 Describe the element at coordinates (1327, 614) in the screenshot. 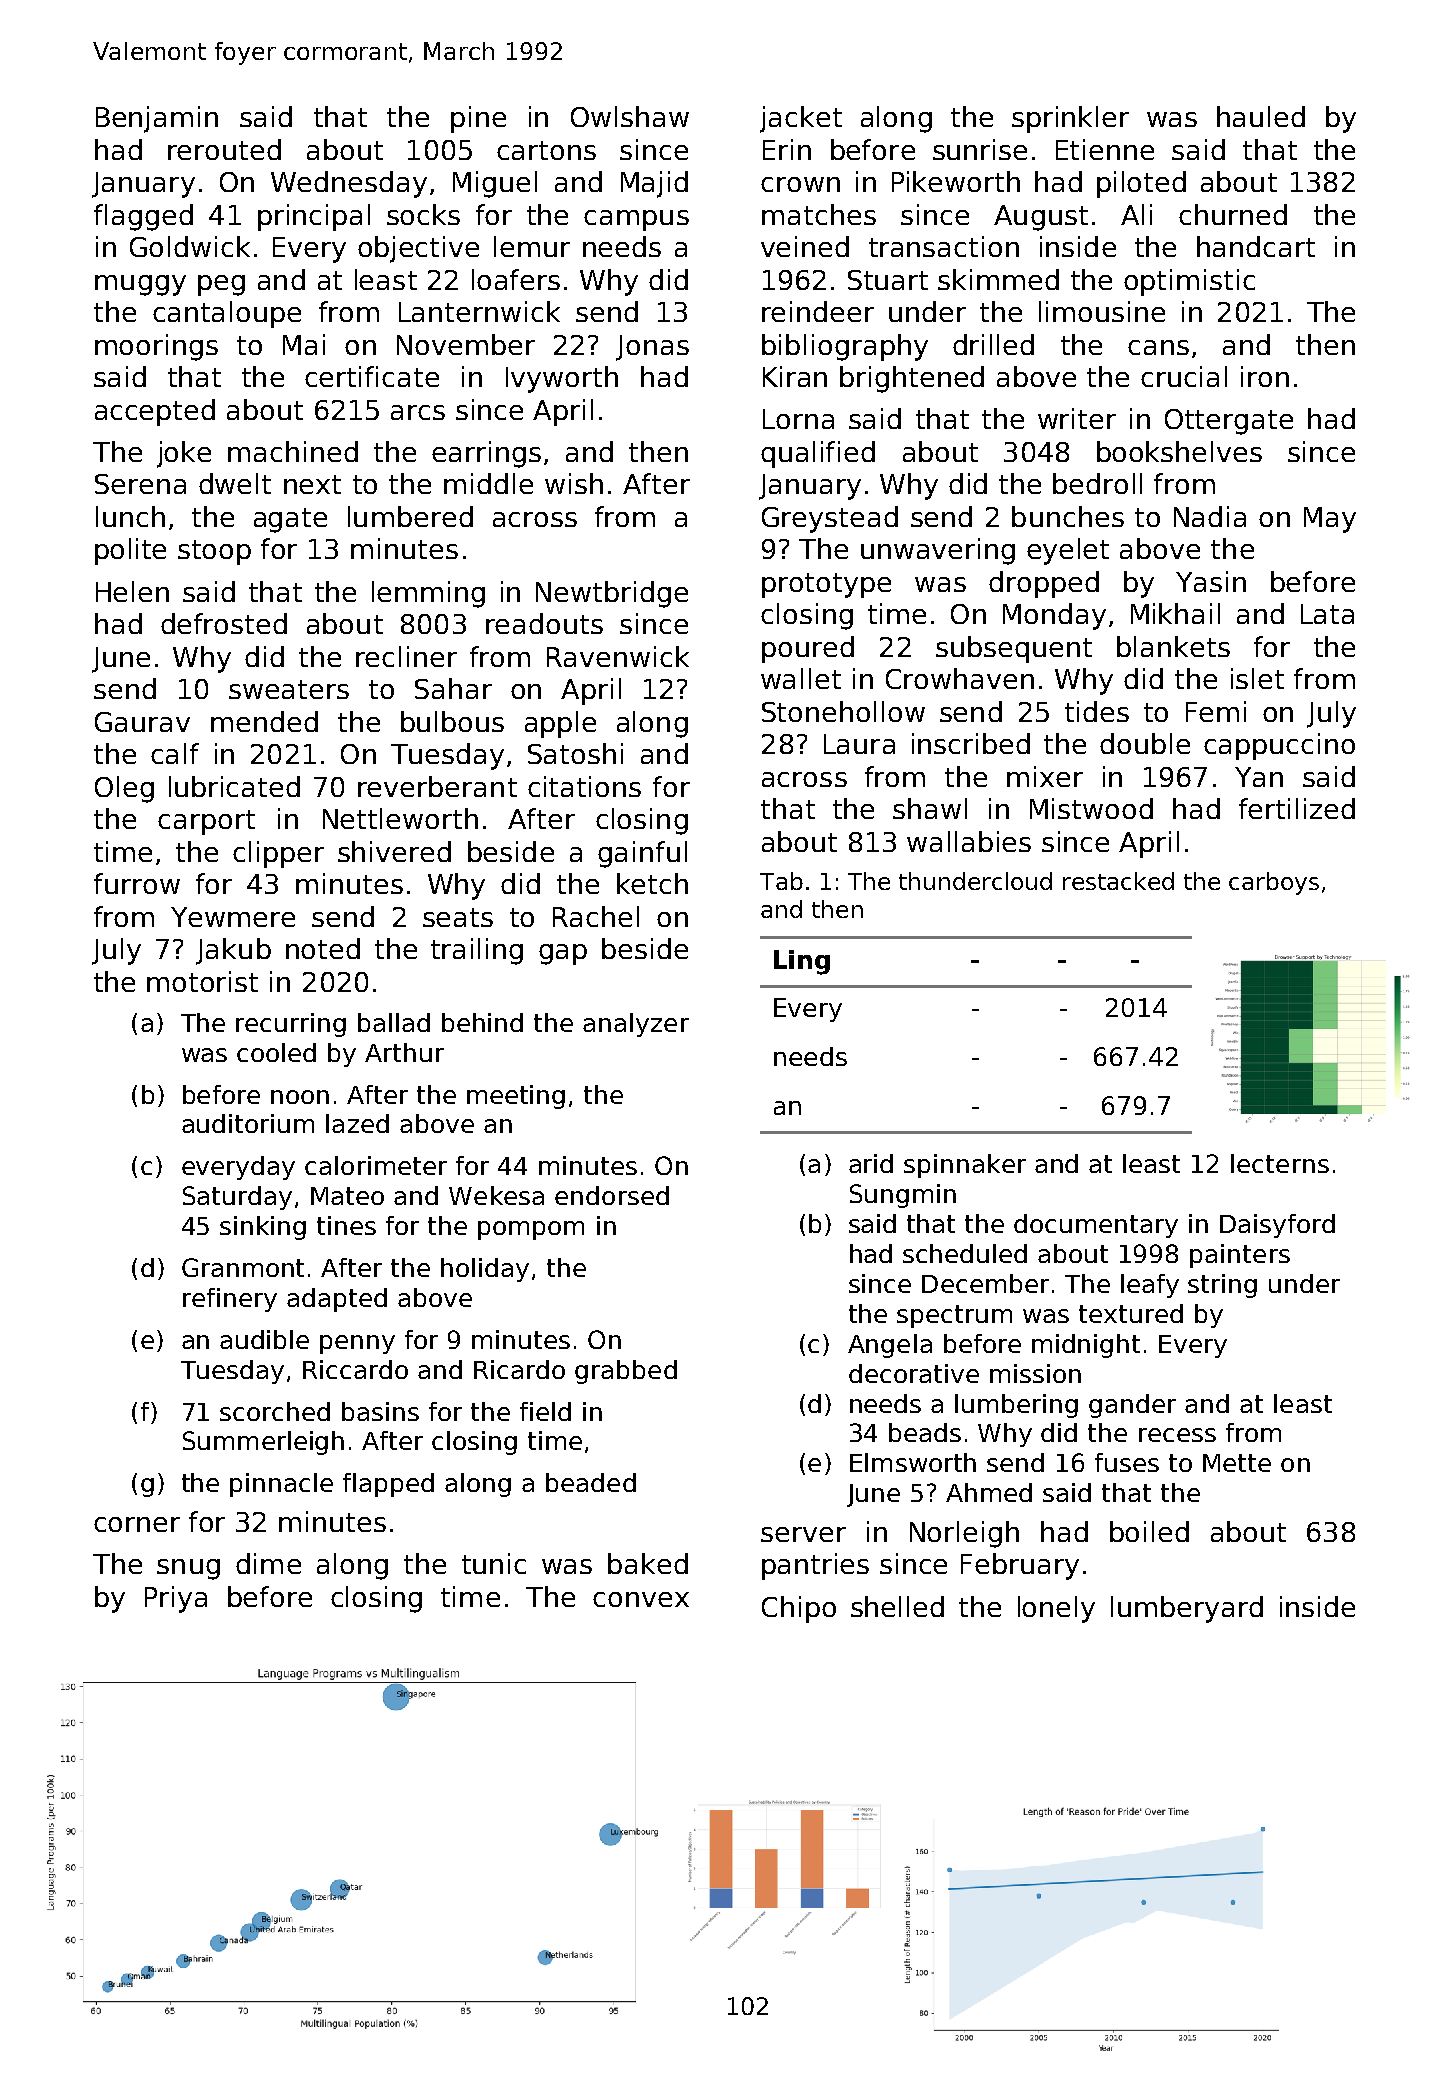

I see `Lata` at that location.
